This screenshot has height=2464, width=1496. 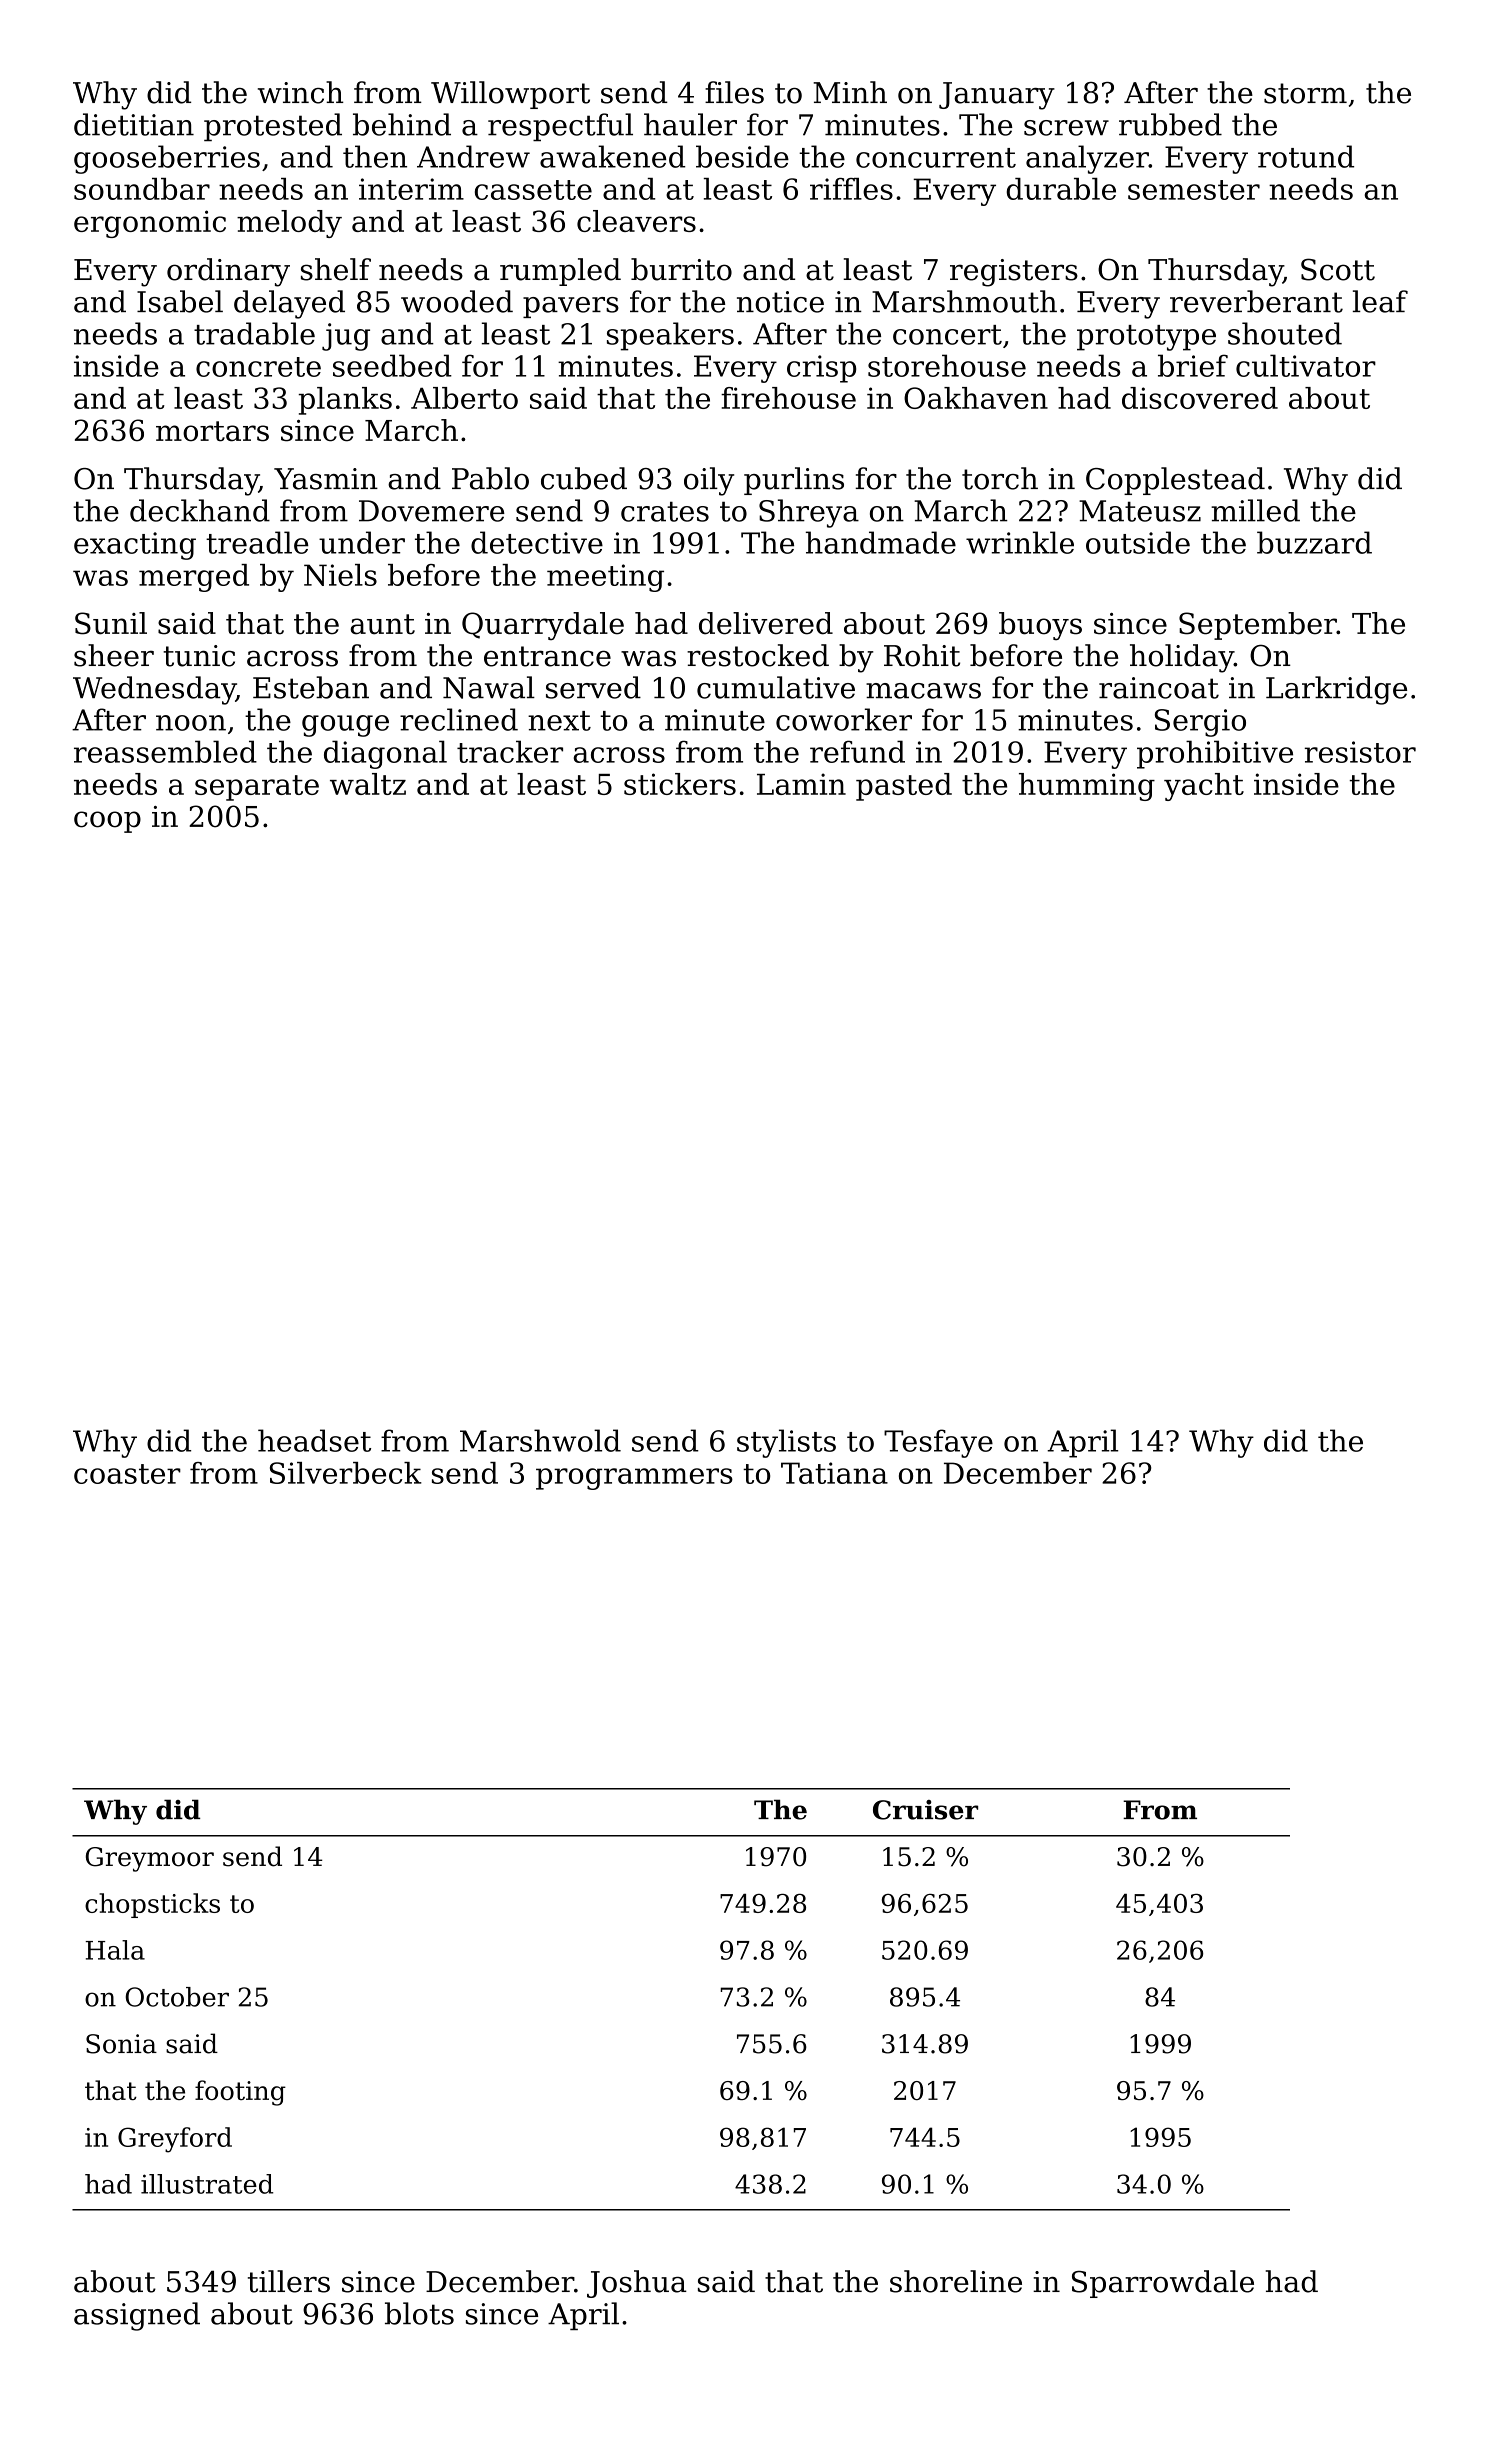 What do you see at coordinates (107, 822) in the screenshot?
I see `coop` at bounding box center [107, 822].
